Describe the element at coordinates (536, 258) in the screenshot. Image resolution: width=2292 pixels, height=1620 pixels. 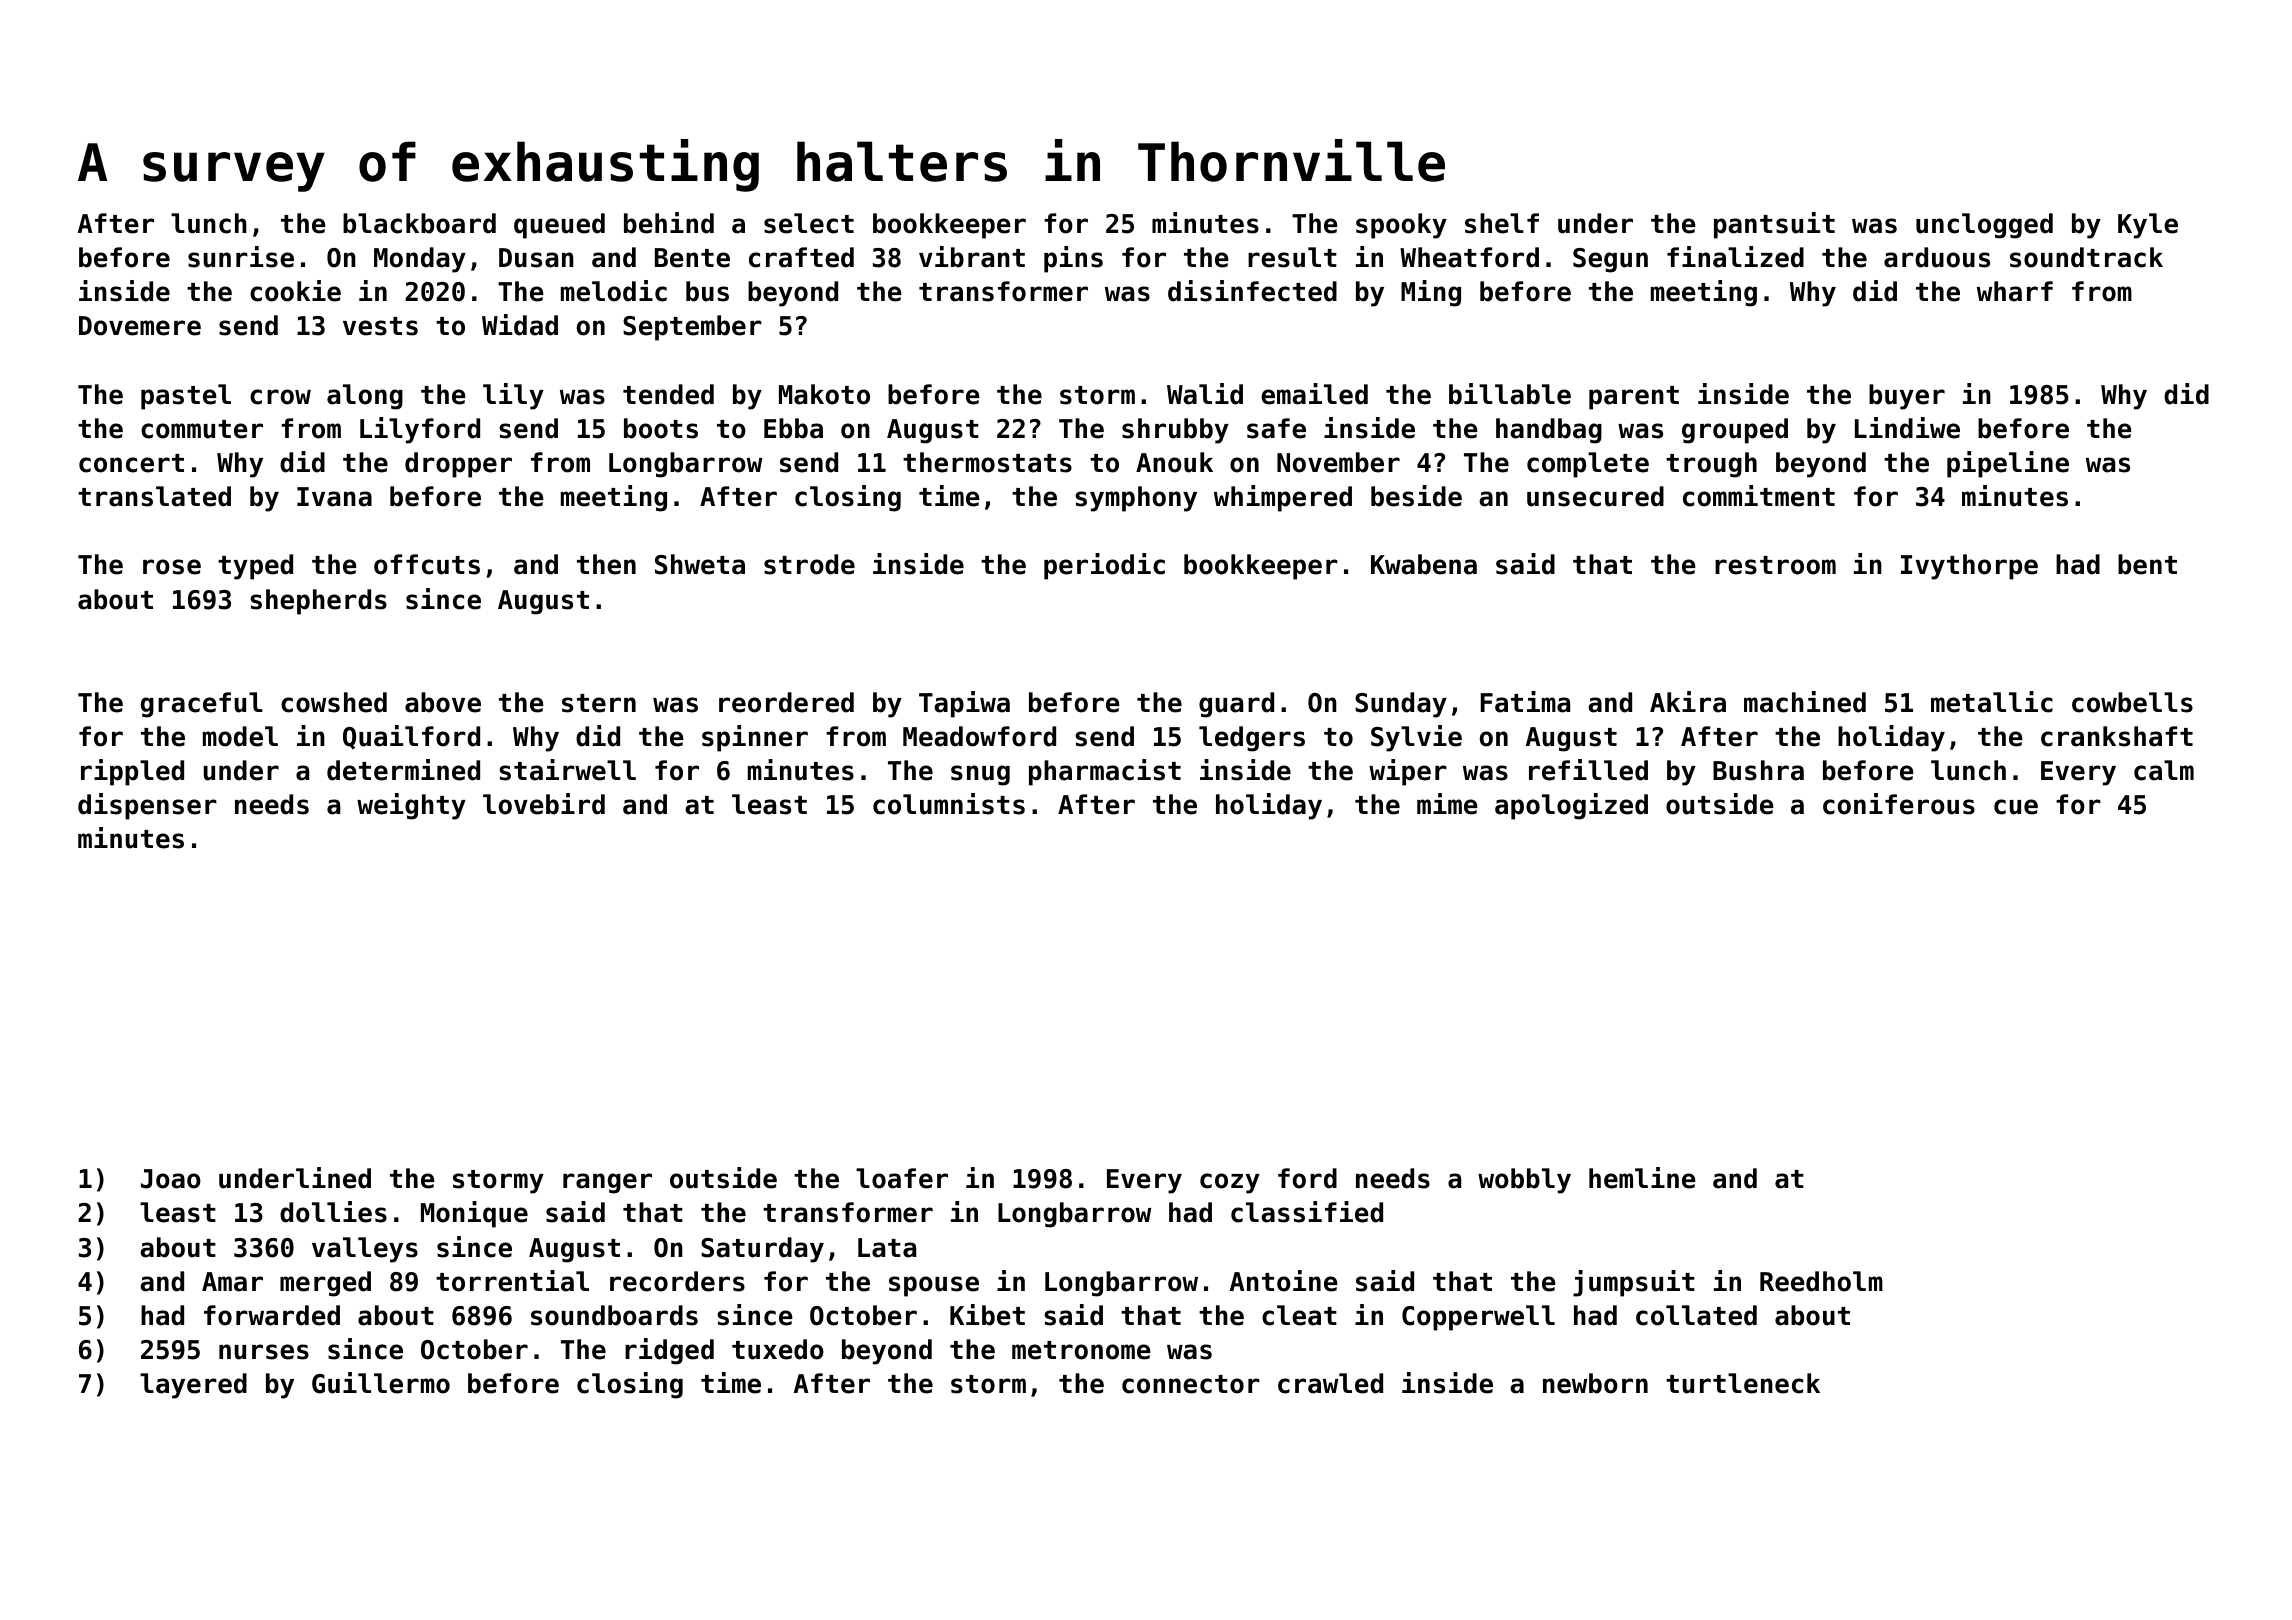
I see `Dusan` at that location.
